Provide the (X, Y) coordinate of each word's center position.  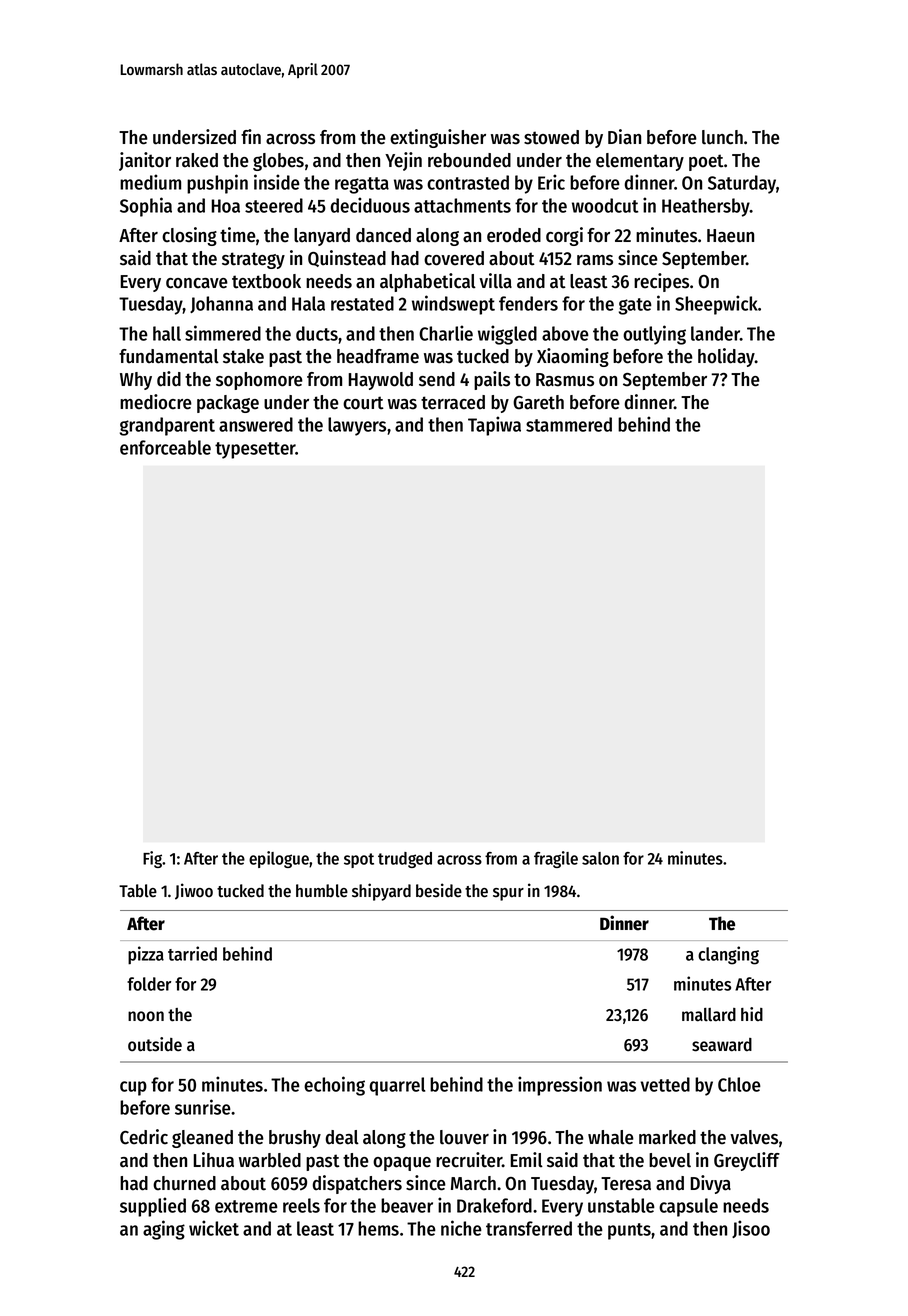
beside (439, 890)
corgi (564, 236)
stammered (569, 424)
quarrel (397, 1086)
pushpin (217, 184)
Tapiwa (494, 426)
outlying (654, 335)
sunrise (203, 1107)
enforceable (165, 447)
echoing (334, 1086)
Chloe (739, 1084)
